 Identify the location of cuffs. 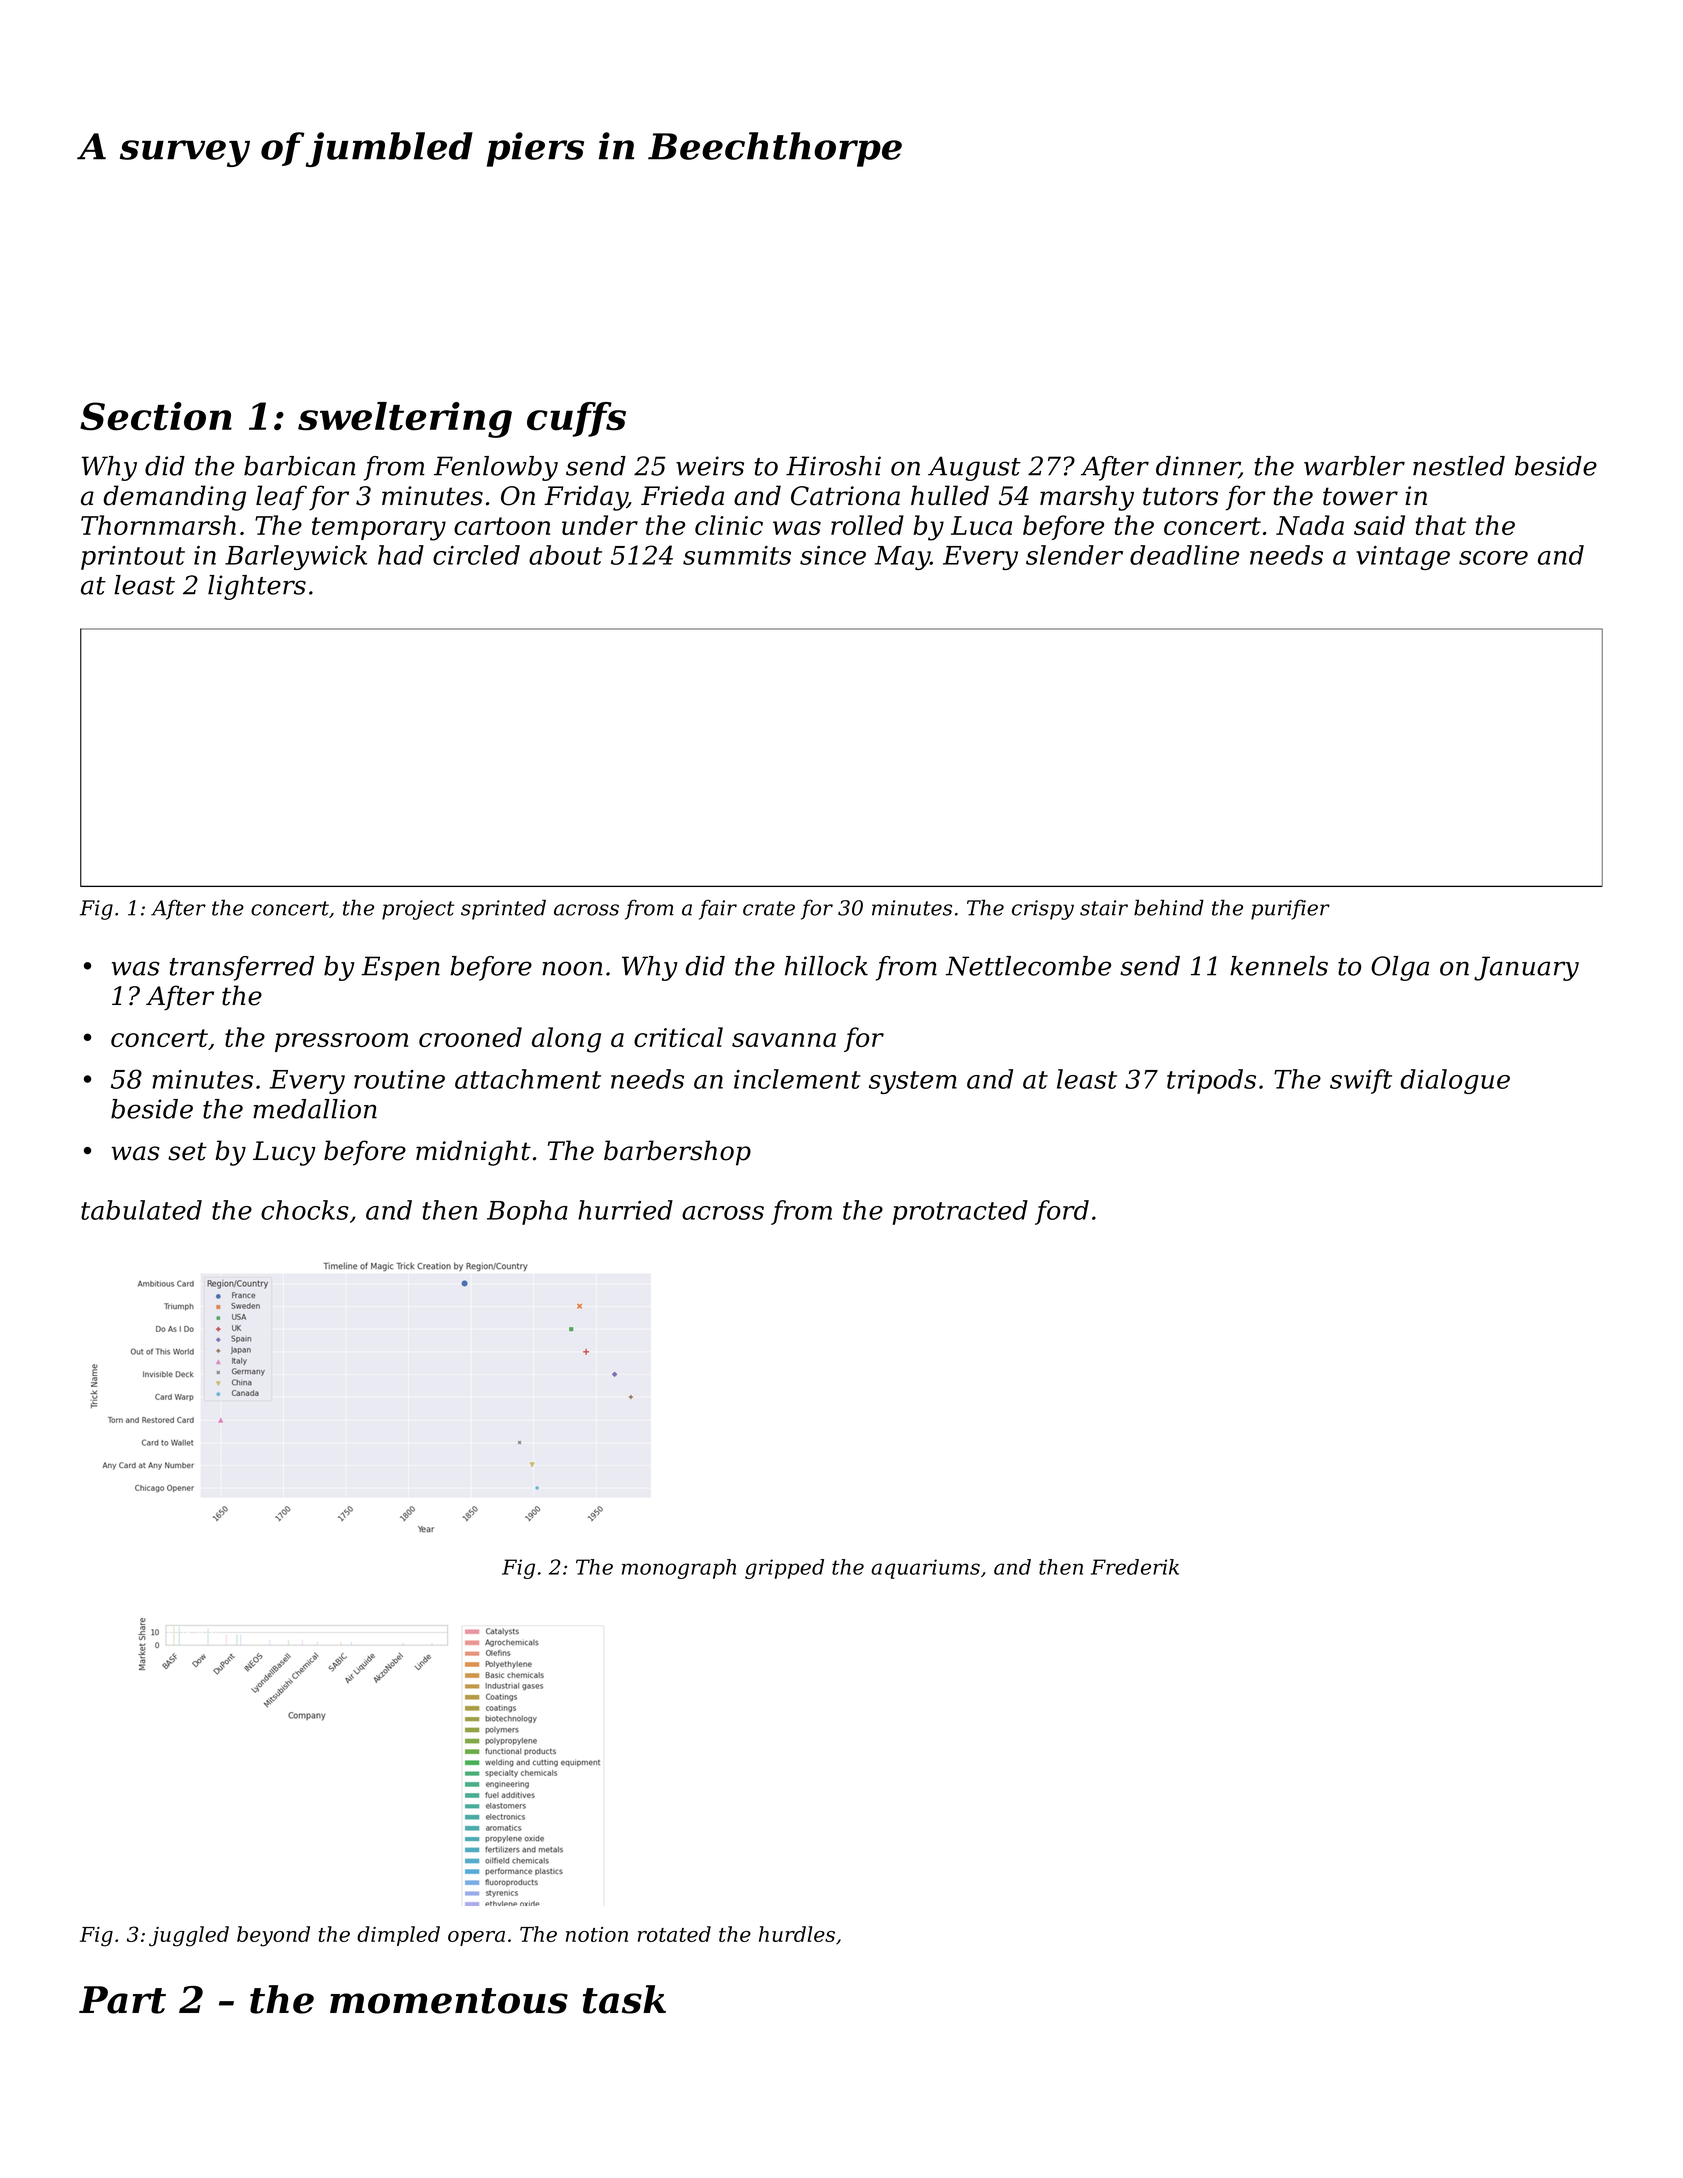
(576, 419).
